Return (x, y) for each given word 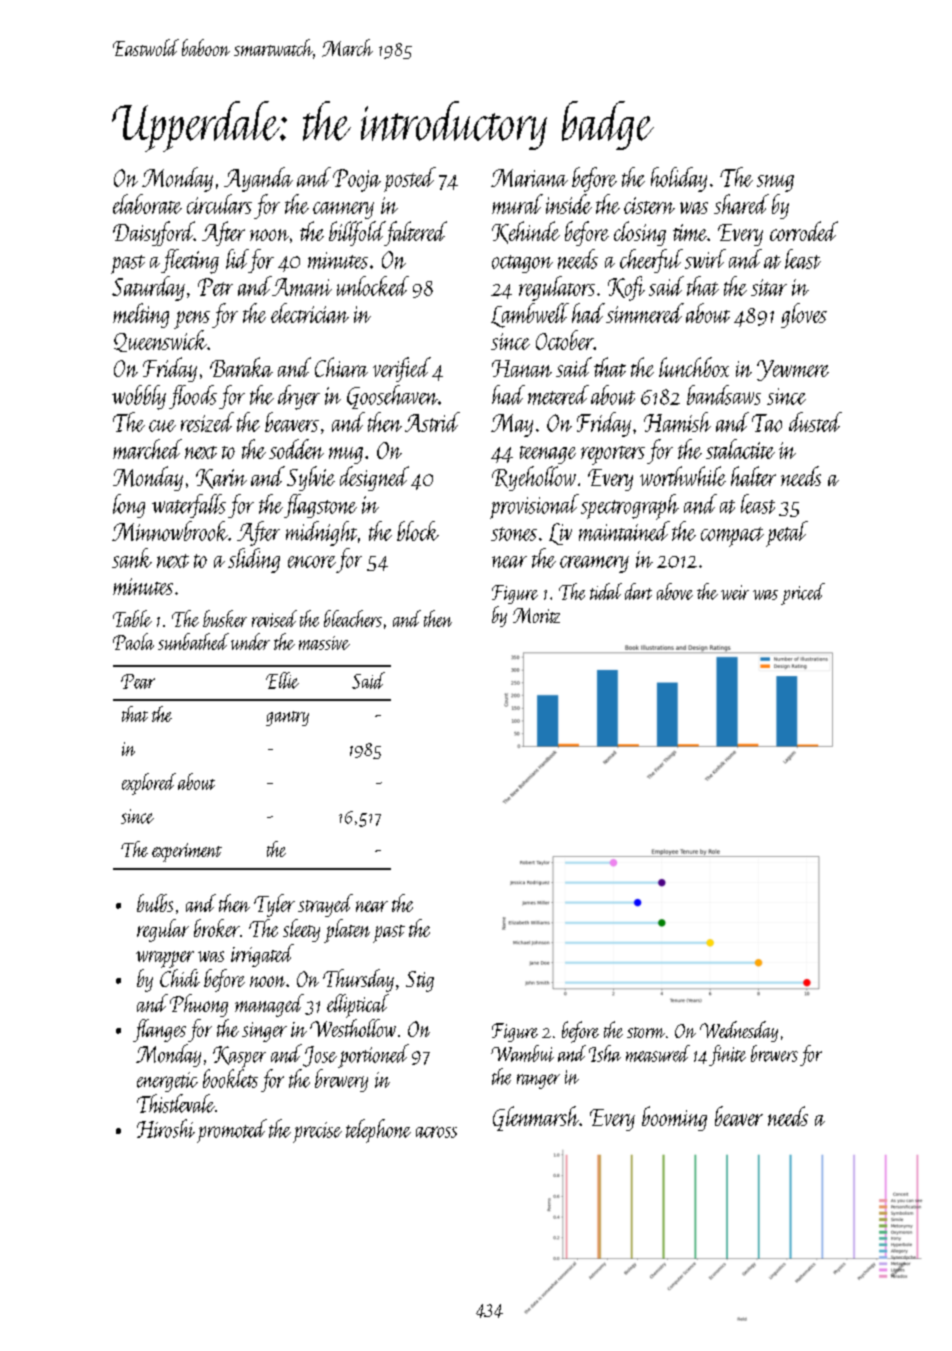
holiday (679, 179)
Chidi (180, 978)
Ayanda (258, 179)
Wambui (522, 1053)
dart (638, 591)
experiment (187, 852)
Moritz (536, 615)
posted (410, 179)
